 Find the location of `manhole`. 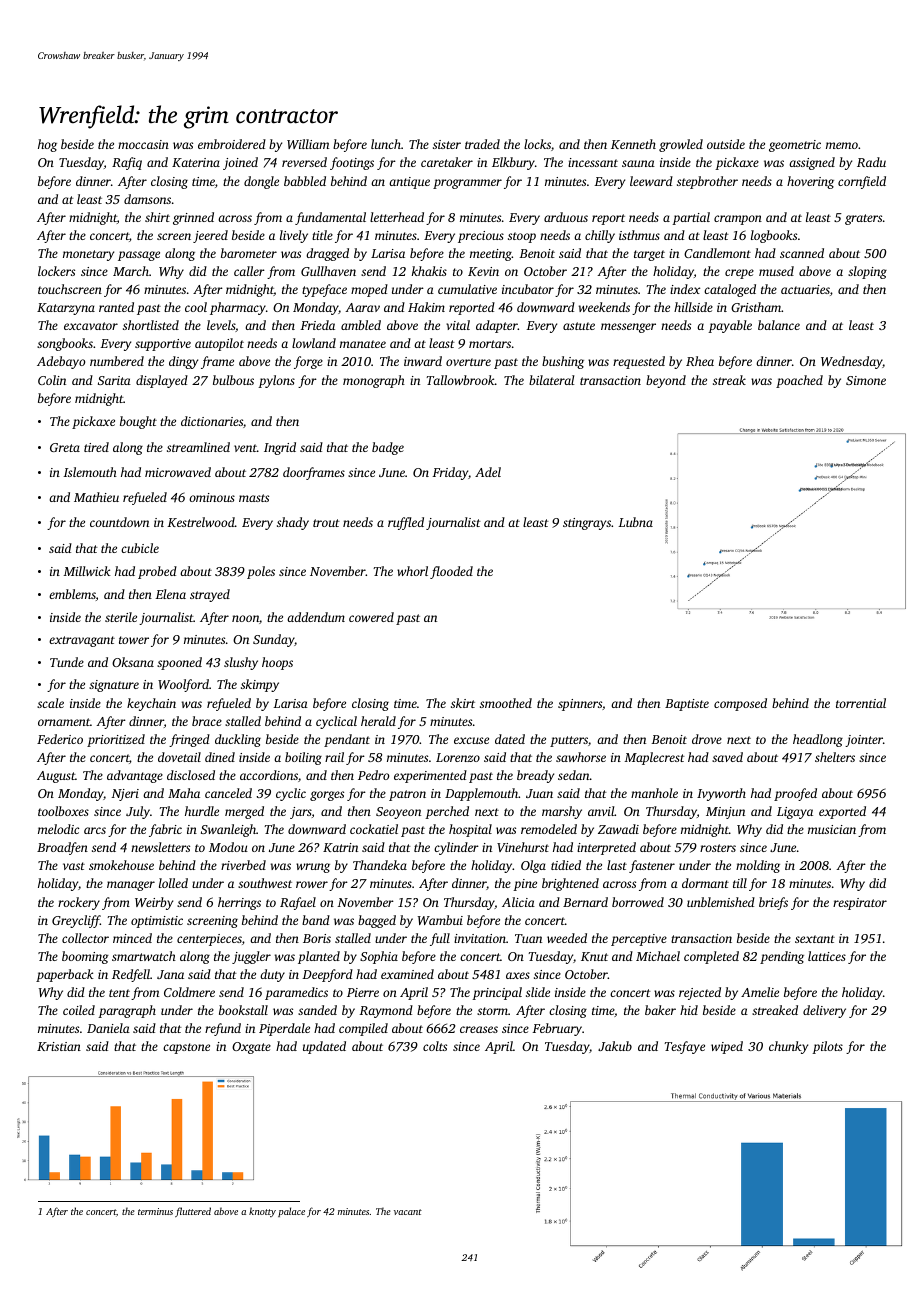

manhole is located at coordinates (654, 793).
